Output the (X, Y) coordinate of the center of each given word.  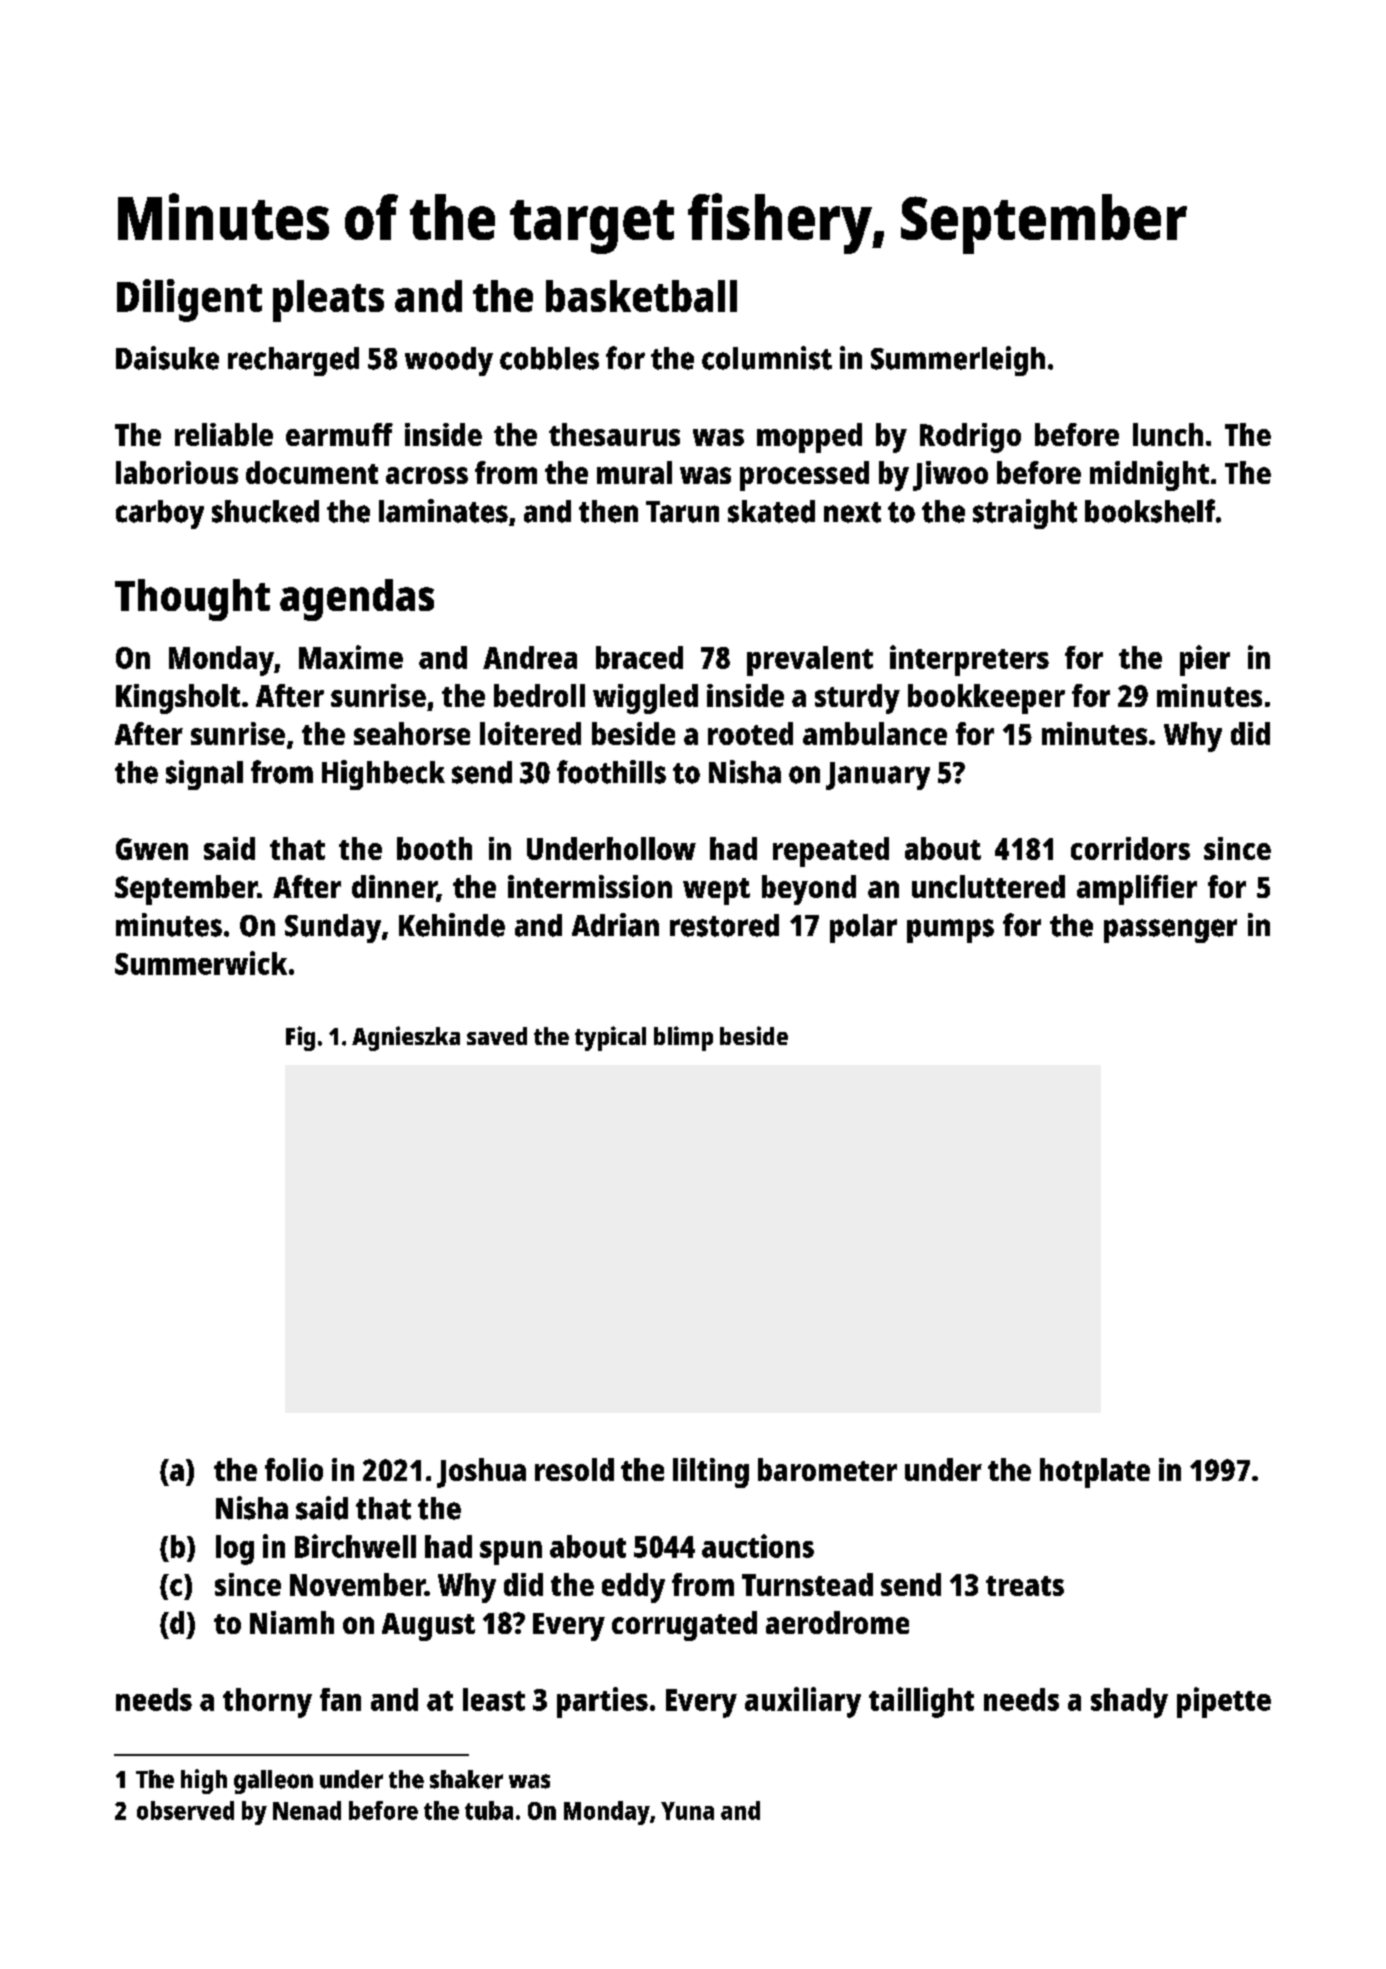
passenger (1170, 931)
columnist (767, 358)
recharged (293, 361)
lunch (1168, 434)
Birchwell (355, 1546)
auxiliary (803, 1702)
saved (497, 1036)
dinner (394, 888)
